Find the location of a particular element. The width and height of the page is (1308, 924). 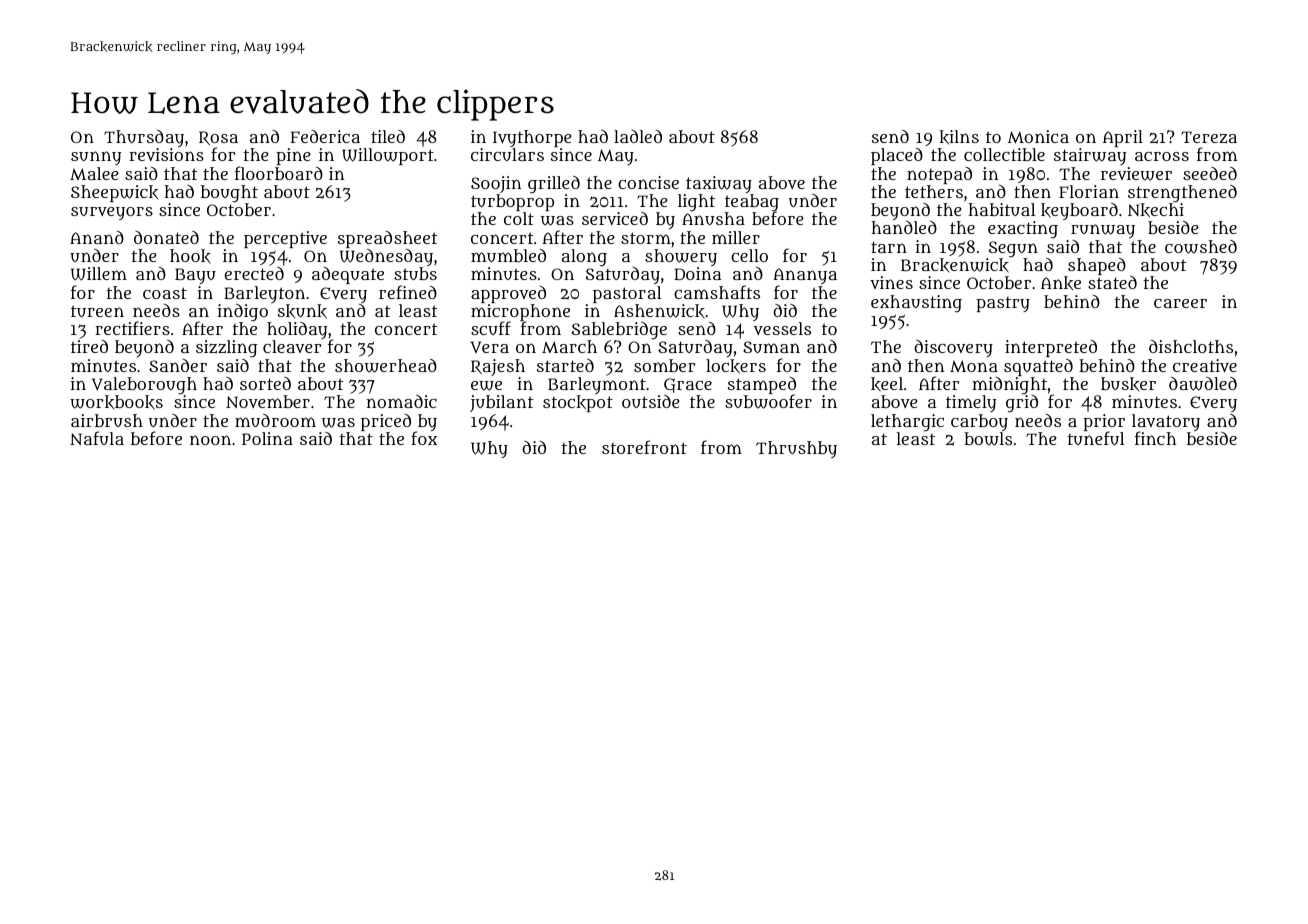

grilled is located at coordinates (554, 185).
